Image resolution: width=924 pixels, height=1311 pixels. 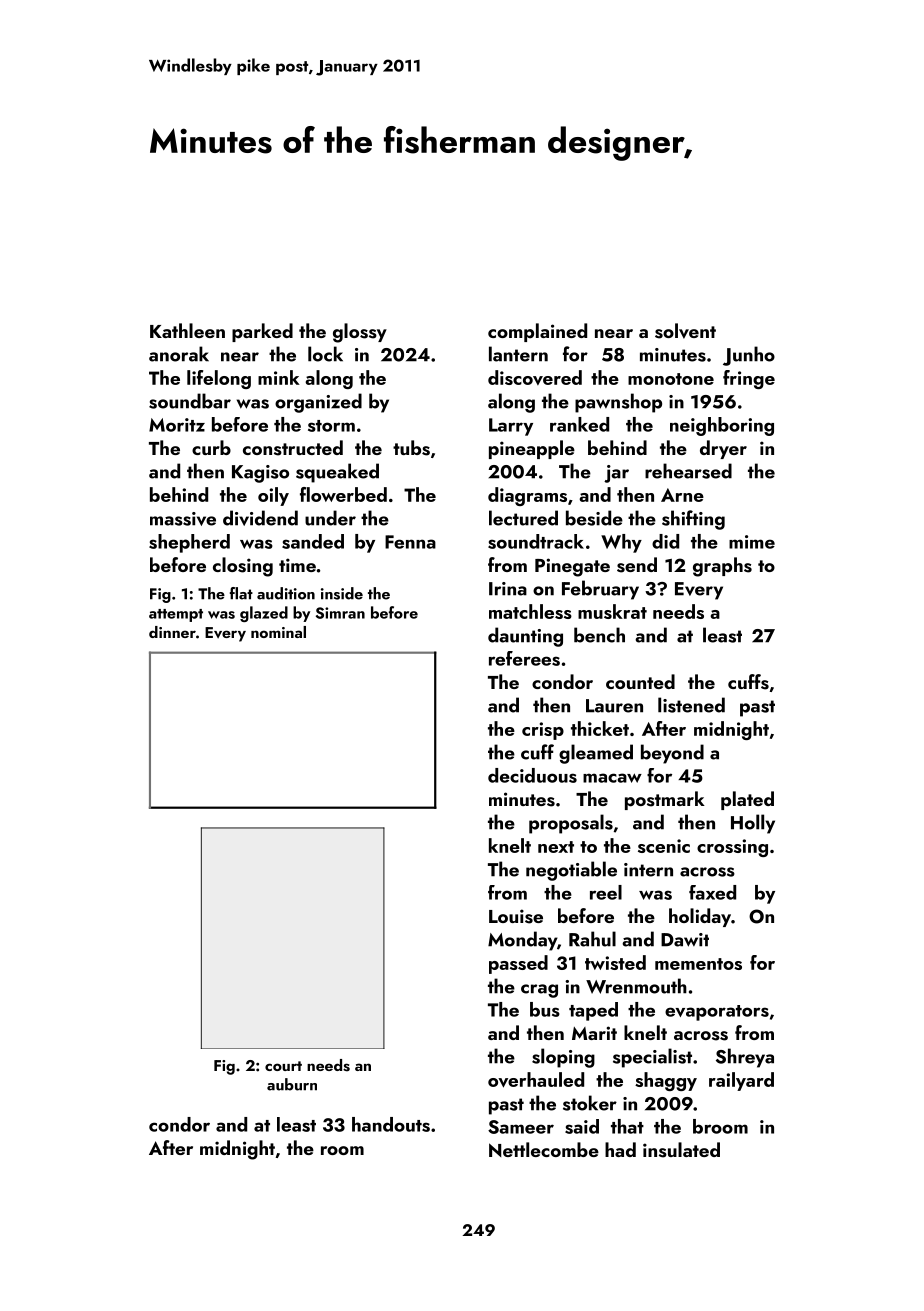 What do you see at coordinates (700, 917) in the screenshot?
I see `holiday` at bounding box center [700, 917].
